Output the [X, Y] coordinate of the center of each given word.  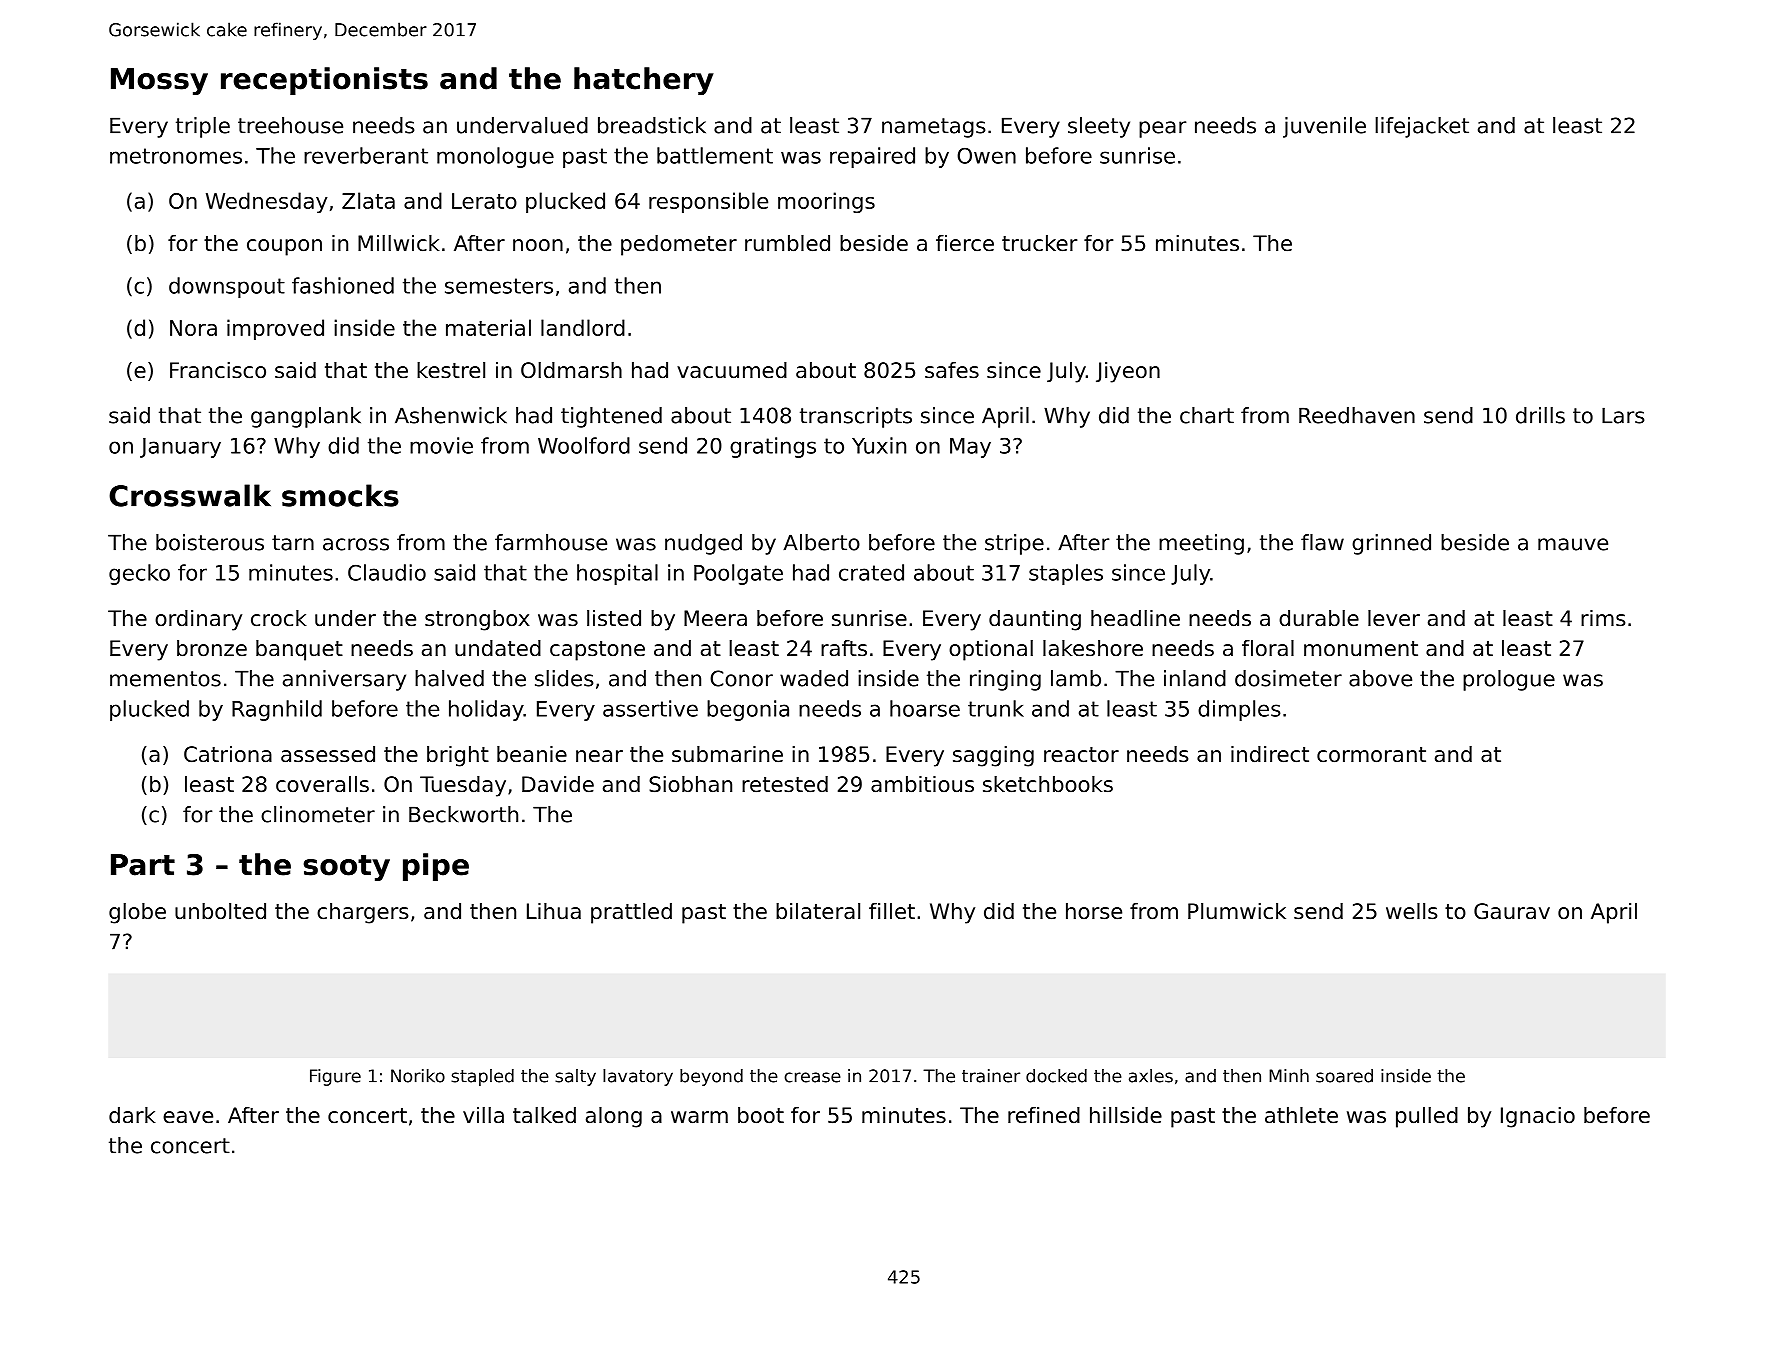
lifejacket [1422, 127]
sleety [1099, 127]
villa [483, 1115]
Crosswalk [190, 495]
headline [1135, 618]
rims [1603, 618]
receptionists [324, 81]
